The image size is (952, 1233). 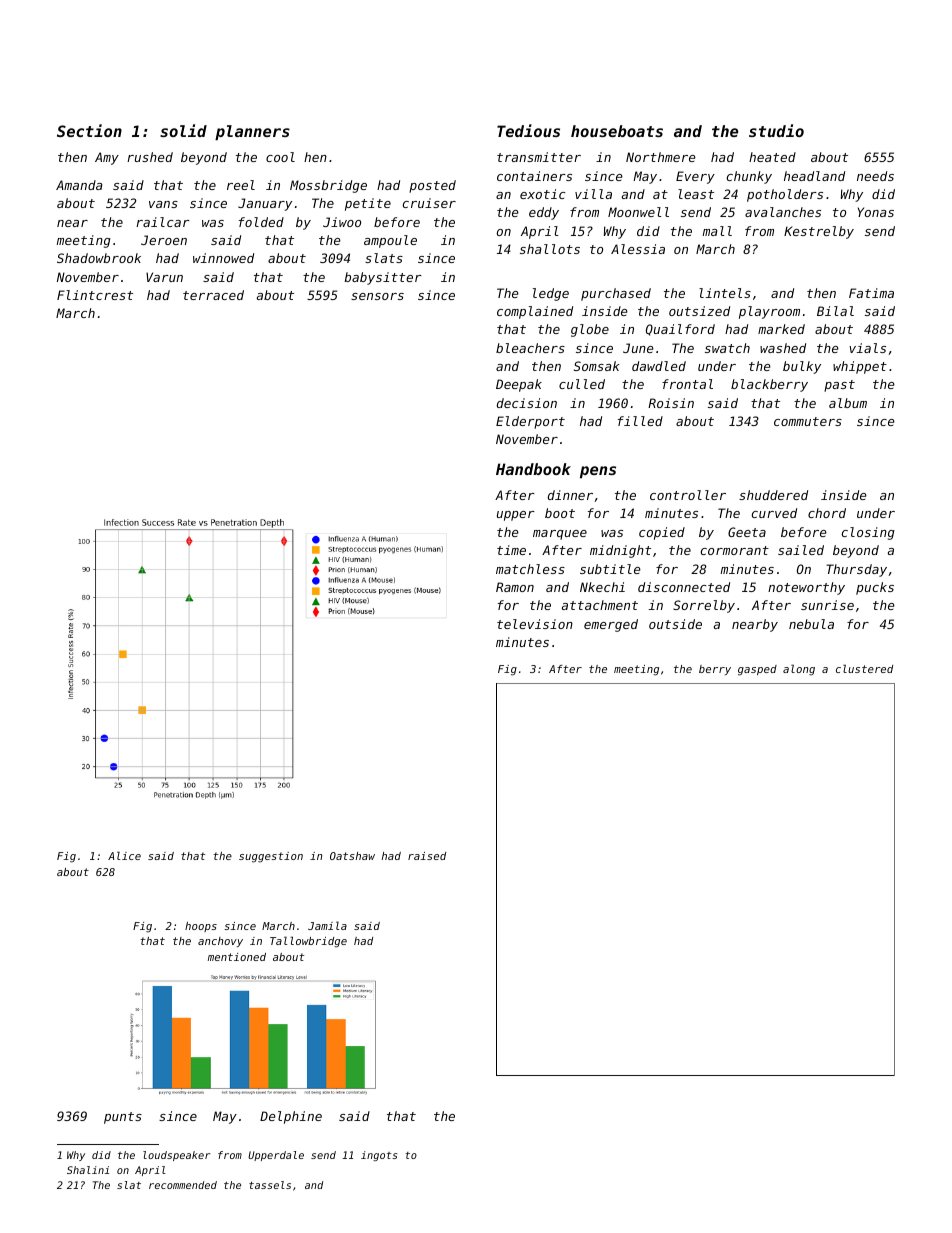 What do you see at coordinates (88, 1170) in the screenshot?
I see `Shalini` at bounding box center [88, 1170].
